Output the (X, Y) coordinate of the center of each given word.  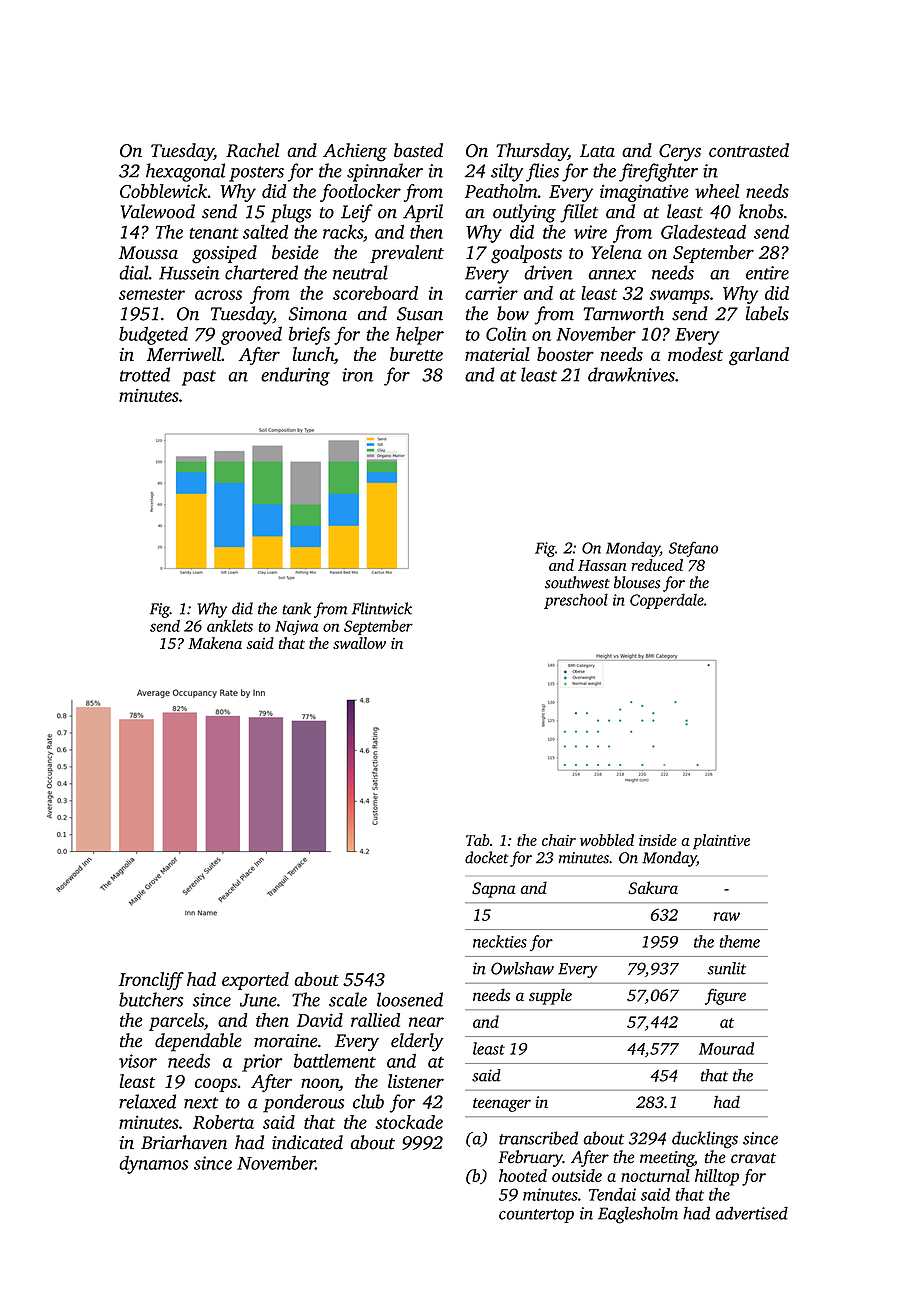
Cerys (680, 152)
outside (577, 1175)
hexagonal (185, 172)
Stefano (693, 549)
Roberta (223, 1122)
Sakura (653, 888)
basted (418, 150)
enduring (295, 376)
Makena (215, 643)
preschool (576, 601)
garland (759, 356)
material (497, 354)
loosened (410, 999)
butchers (151, 999)
